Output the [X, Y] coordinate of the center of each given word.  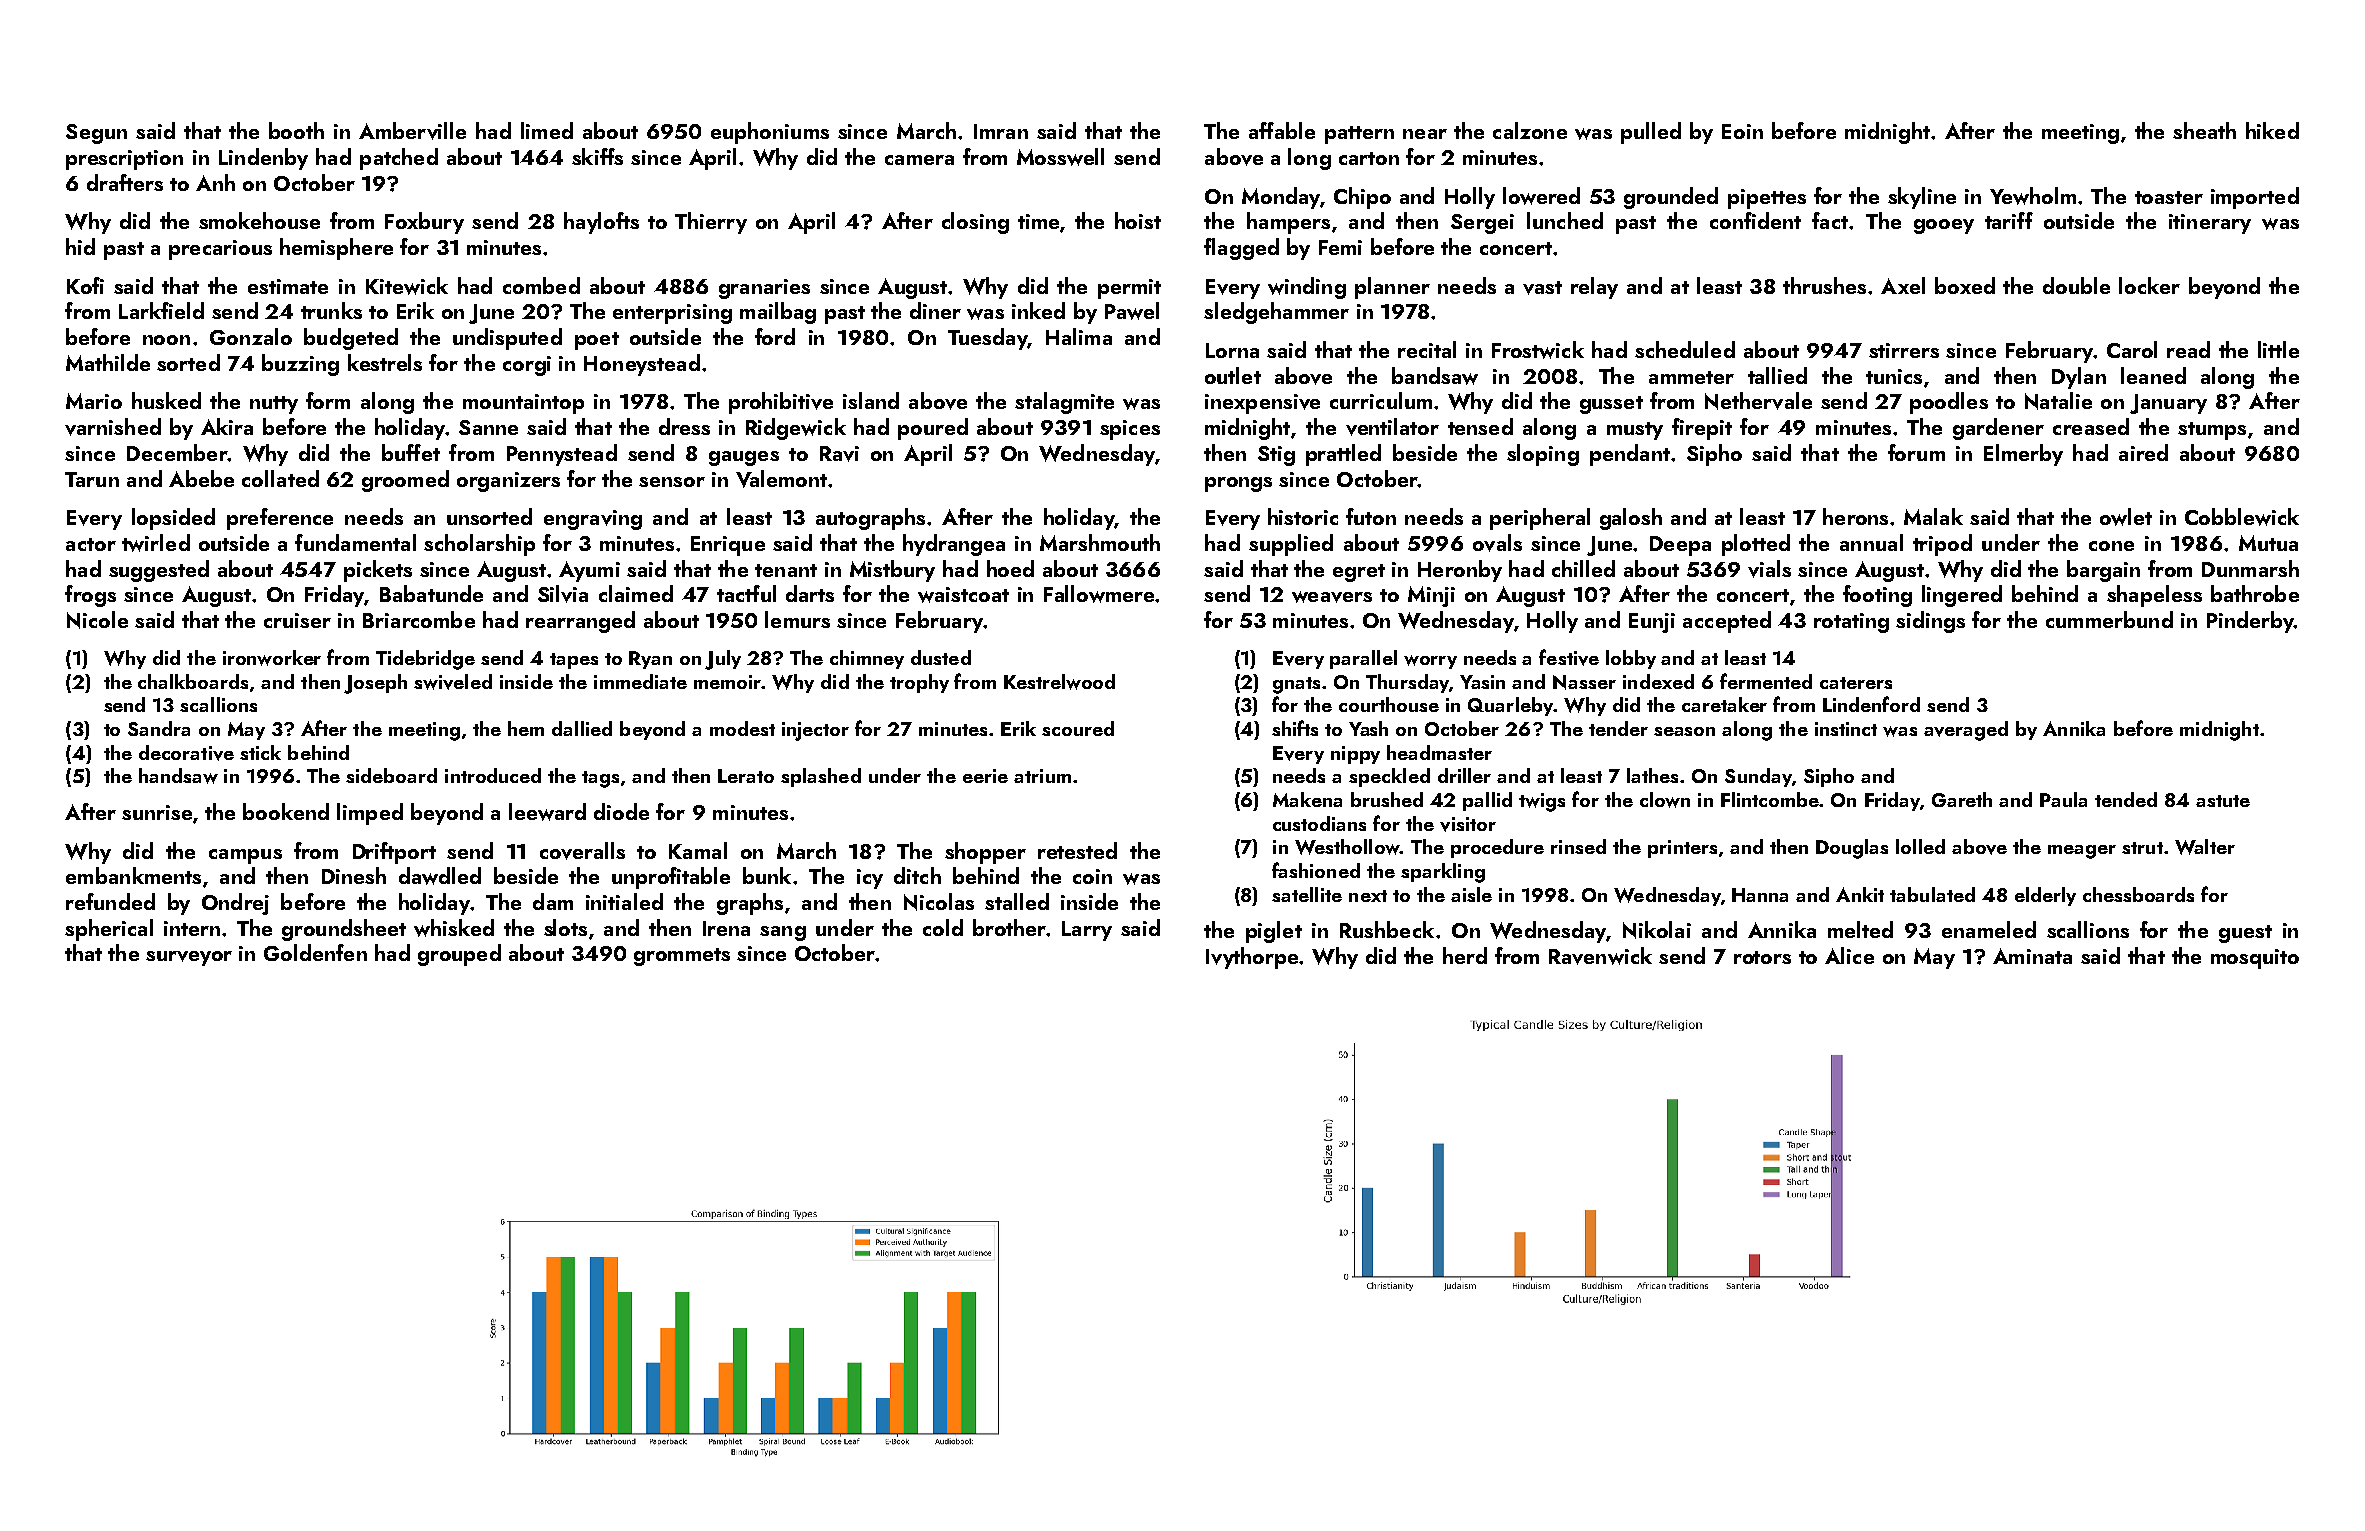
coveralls [582, 851]
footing [1877, 596]
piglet [1274, 932]
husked [166, 400]
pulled [1651, 133]
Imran [1001, 131]
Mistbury [892, 571]
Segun [96, 134]
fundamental [355, 542]
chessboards [2138, 894]
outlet [1233, 375]
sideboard [391, 775]
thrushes [1824, 285]
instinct [1846, 729]
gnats [1296, 685]
